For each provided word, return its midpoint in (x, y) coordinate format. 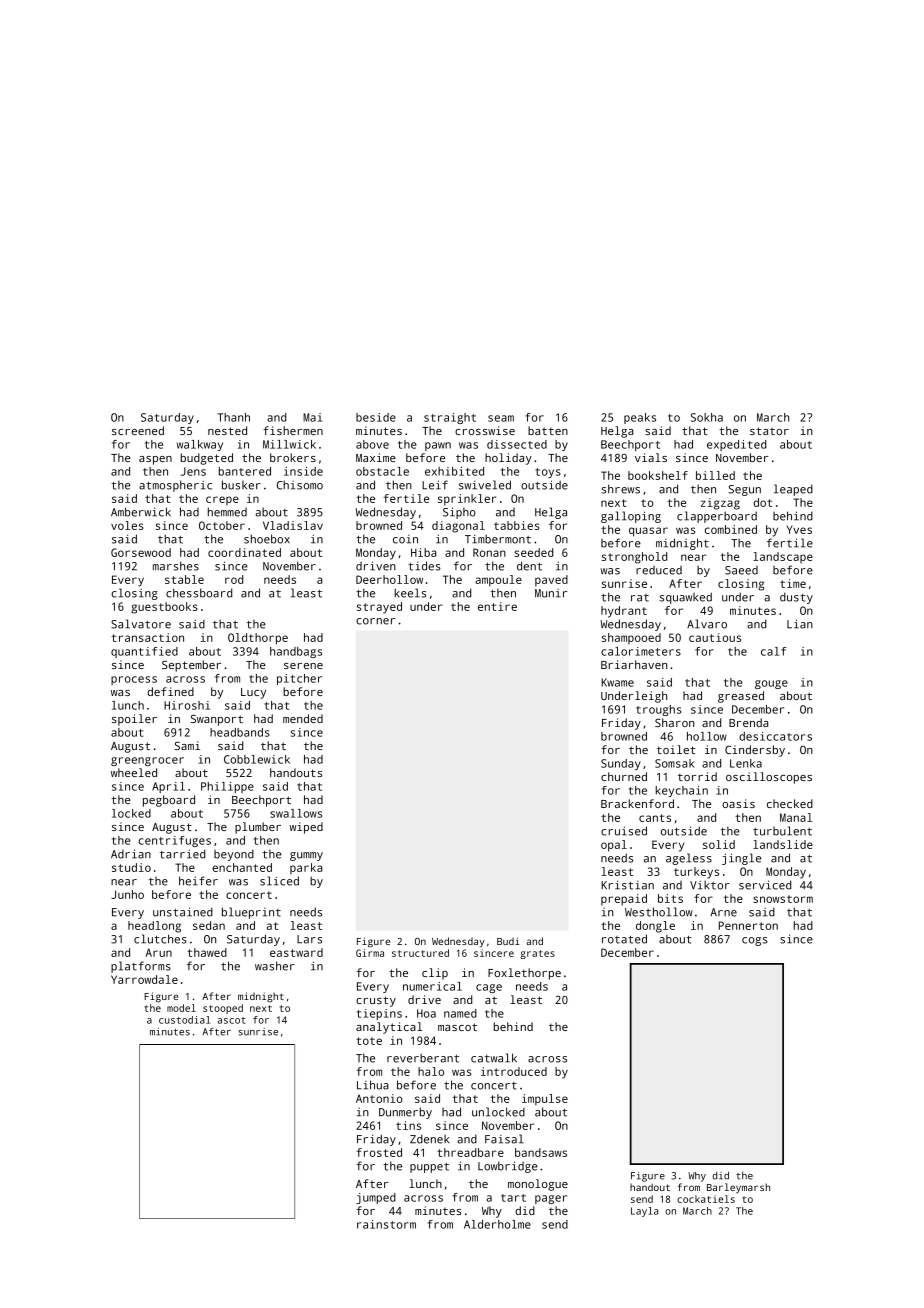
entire (497, 606)
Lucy (253, 693)
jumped (376, 1198)
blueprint (251, 913)
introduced (514, 1071)
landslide (783, 844)
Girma (370, 953)
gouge (771, 684)
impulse (545, 1100)
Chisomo (300, 485)
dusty (796, 598)
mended (303, 718)
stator (769, 431)
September (191, 666)
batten (548, 430)
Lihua (373, 1085)
